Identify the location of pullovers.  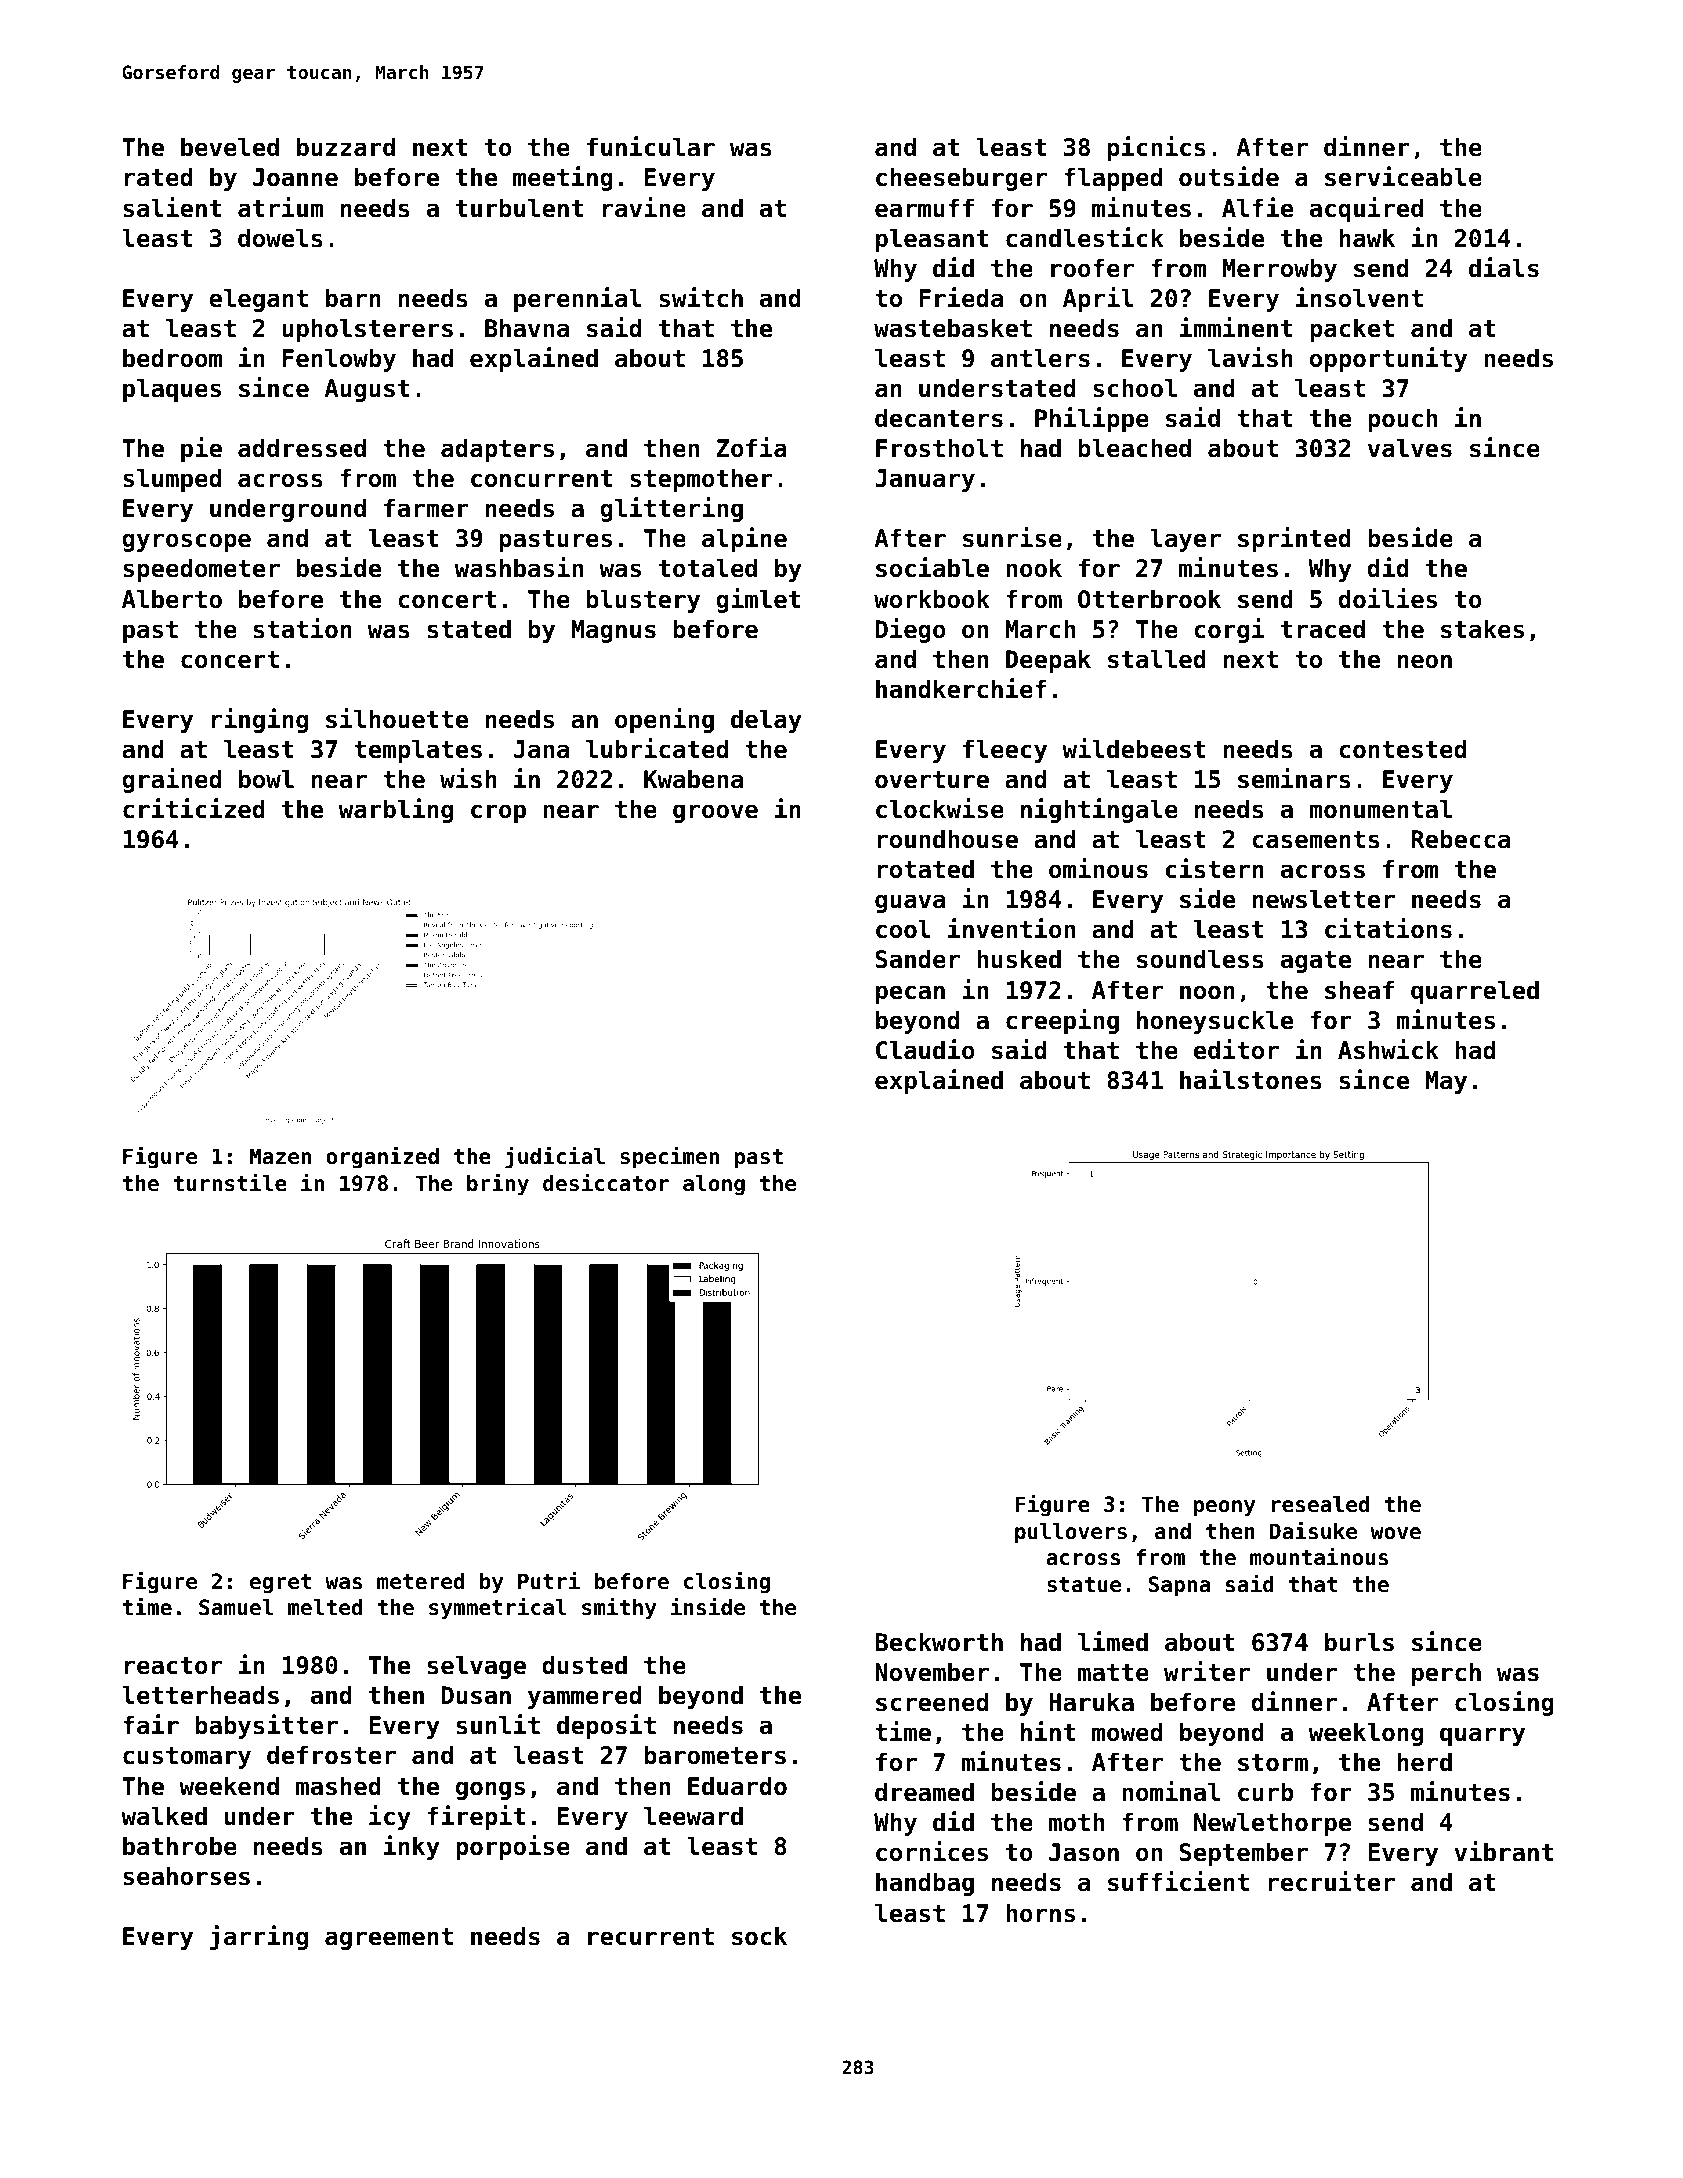
(1071, 1533).
